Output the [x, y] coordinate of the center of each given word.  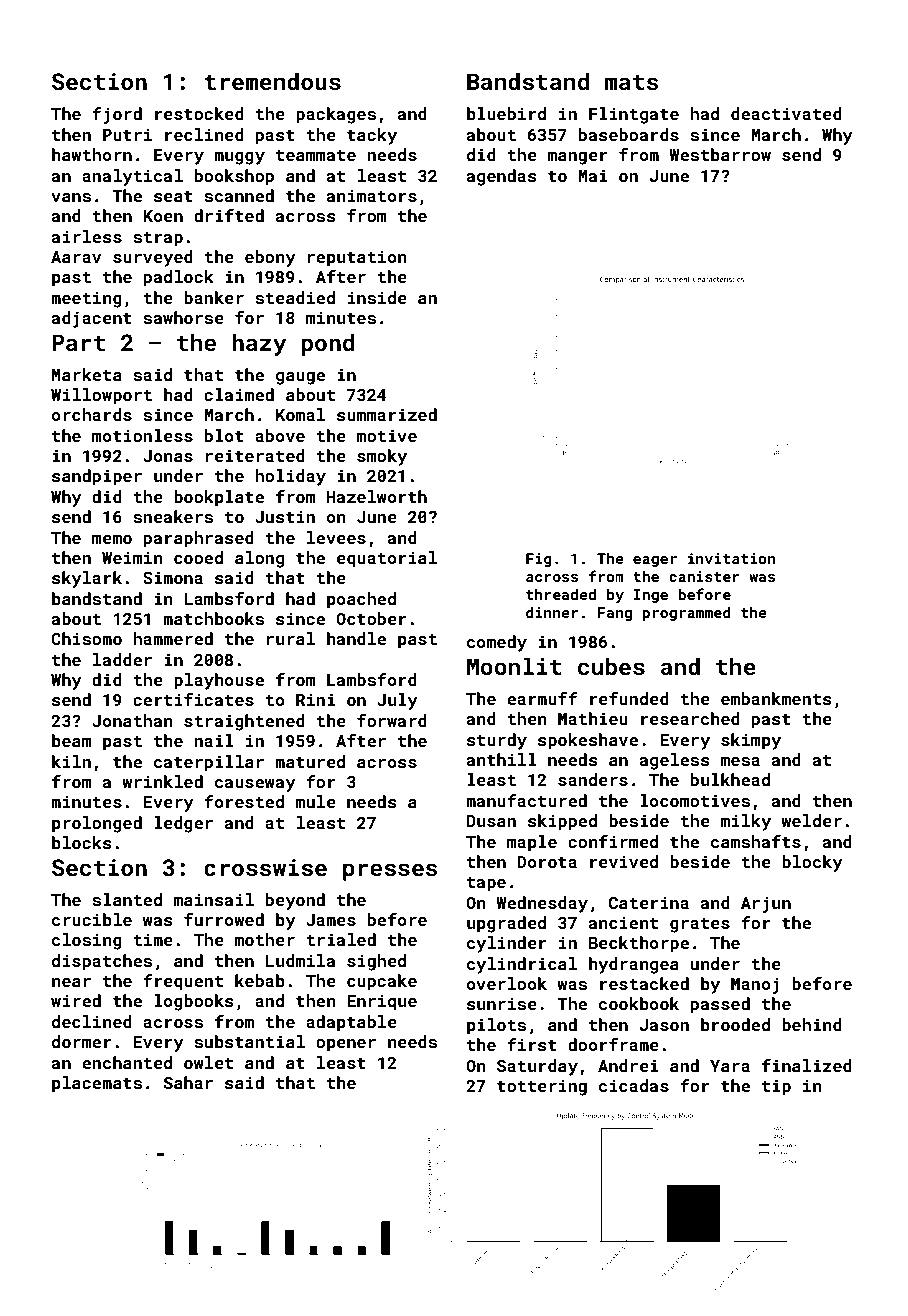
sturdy [497, 741]
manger [578, 158]
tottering [542, 1087]
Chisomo [86, 638]
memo [112, 539]
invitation [731, 558]
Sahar [188, 1082]
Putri [127, 134]
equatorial [387, 559]
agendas [502, 177]
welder [811, 820]
